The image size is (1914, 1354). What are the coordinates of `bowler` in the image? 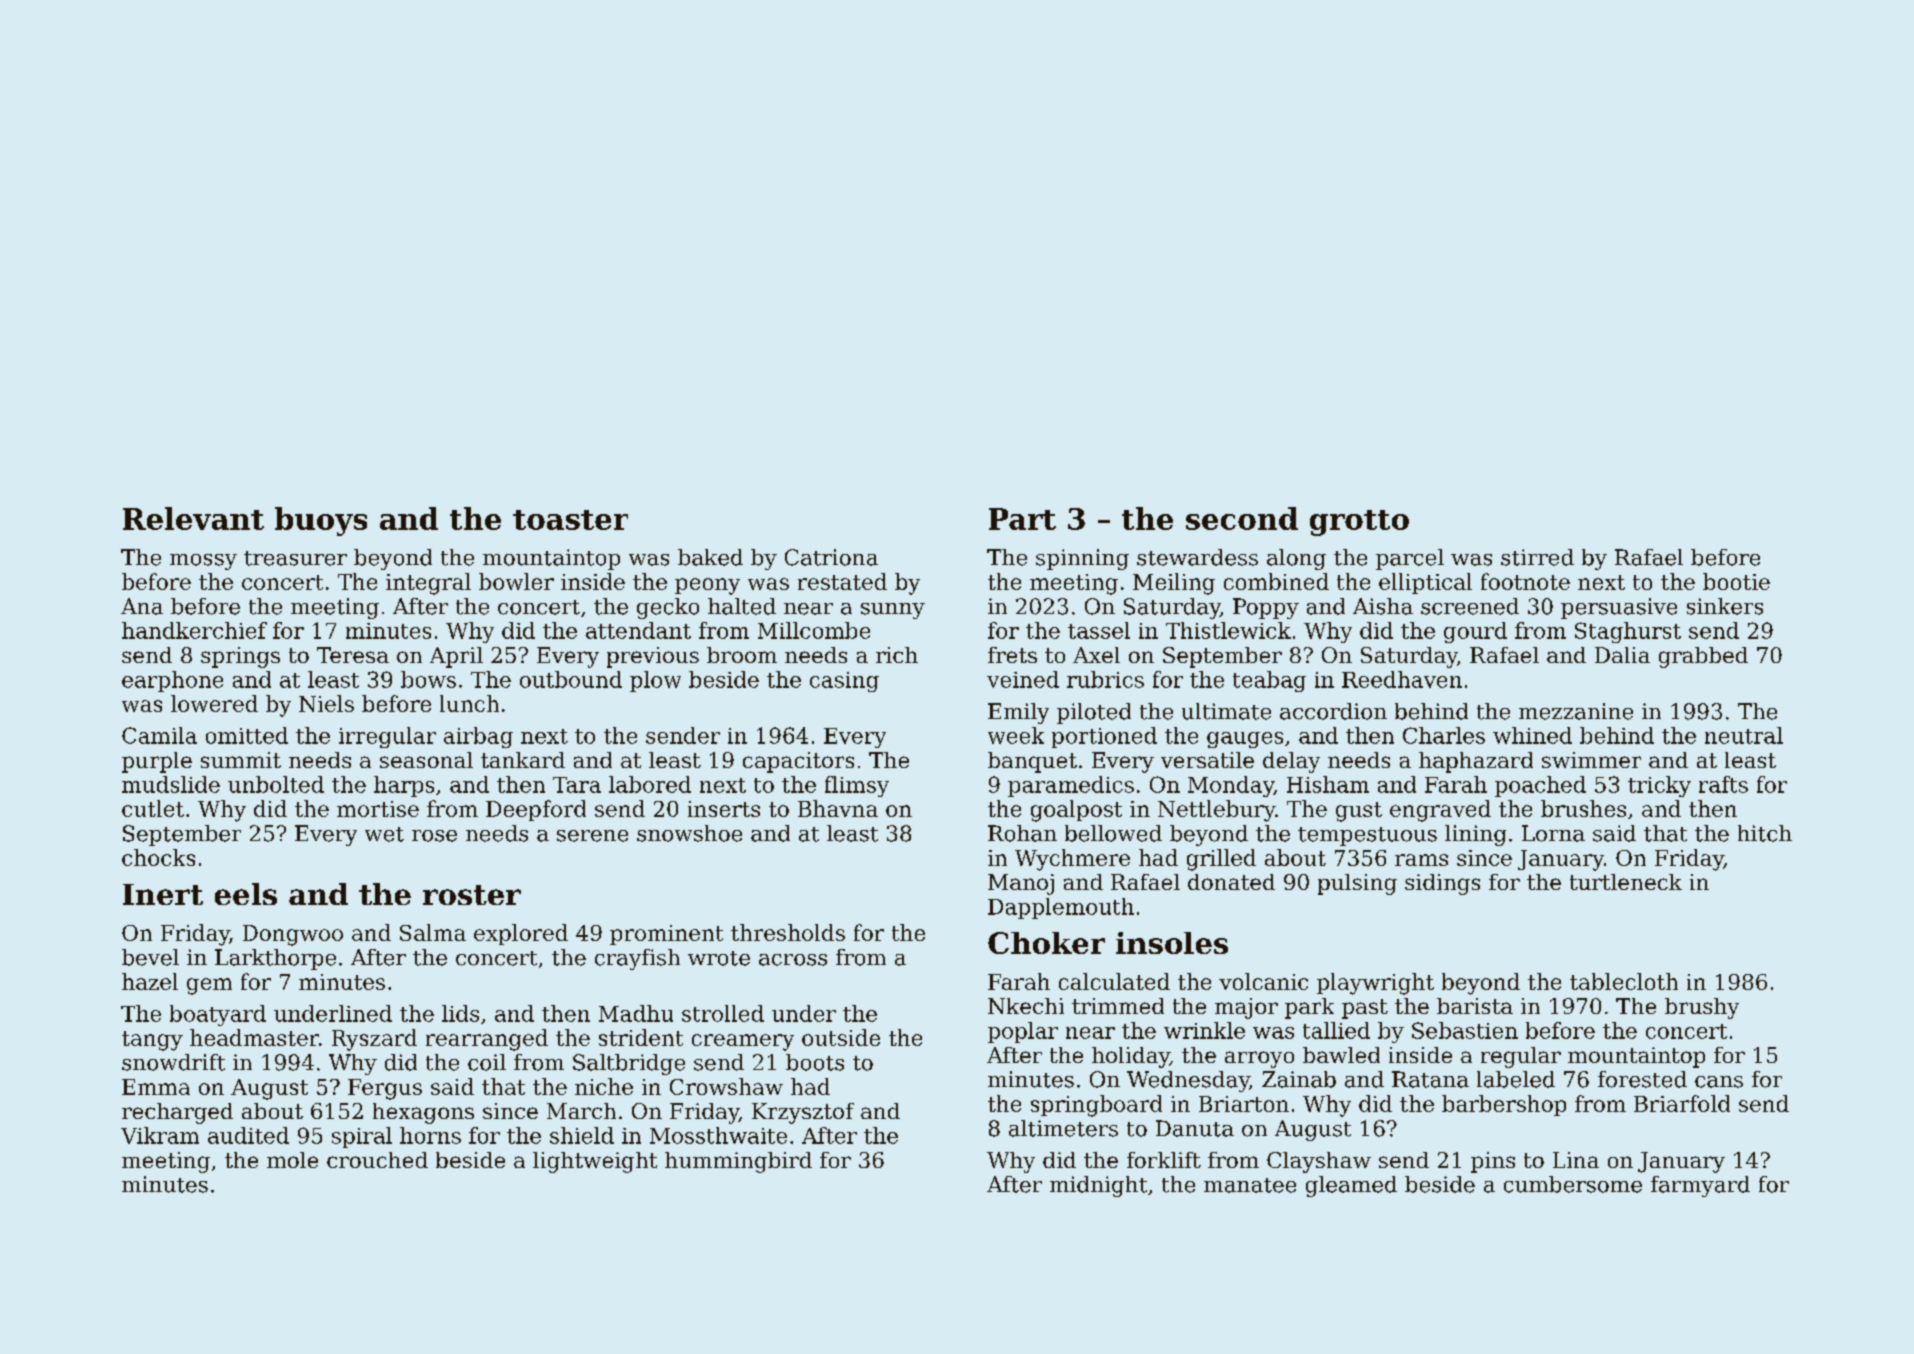 It's located at (516, 581).
